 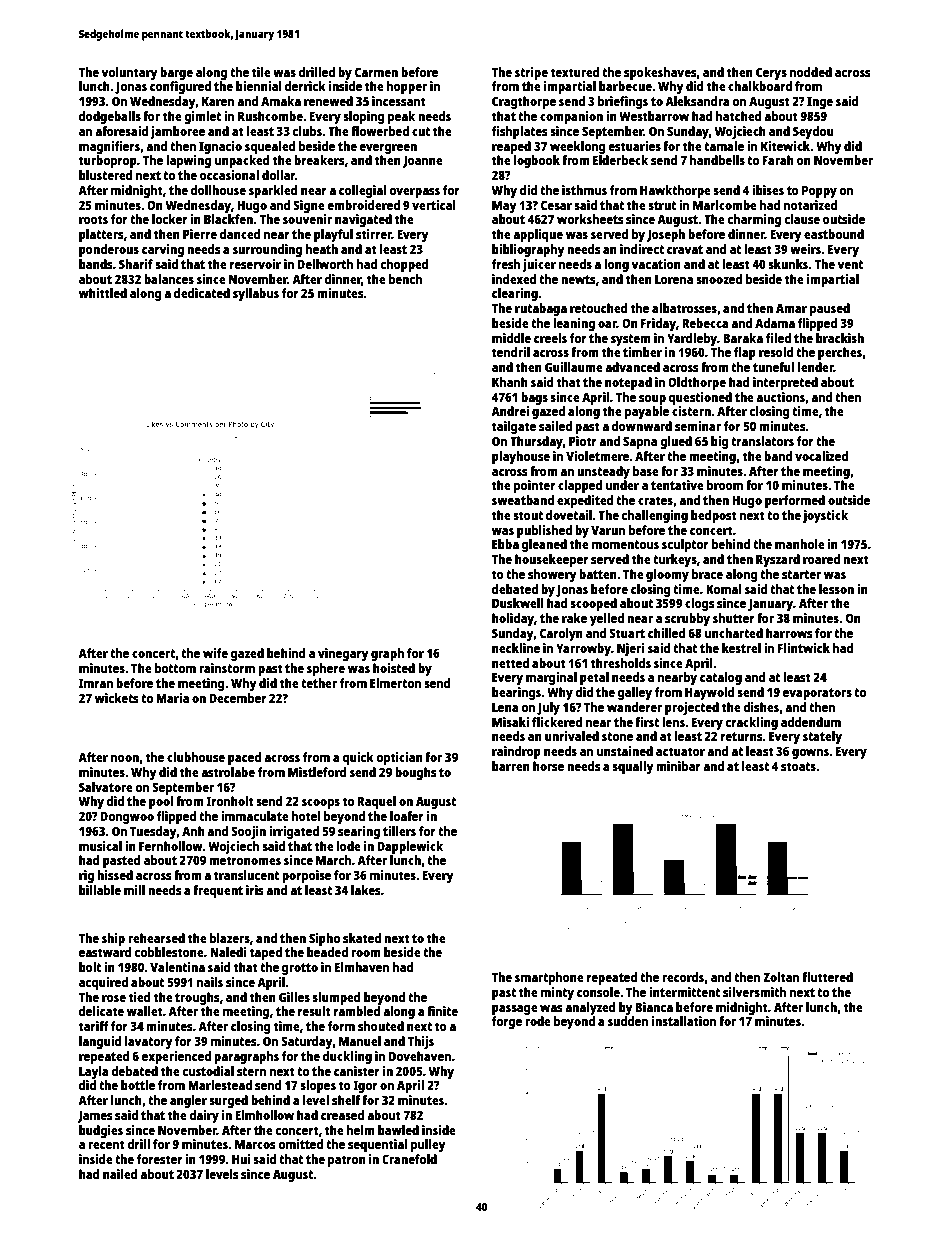 What do you see at coordinates (836, 589) in the document?
I see `lesson` at bounding box center [836, 589].
